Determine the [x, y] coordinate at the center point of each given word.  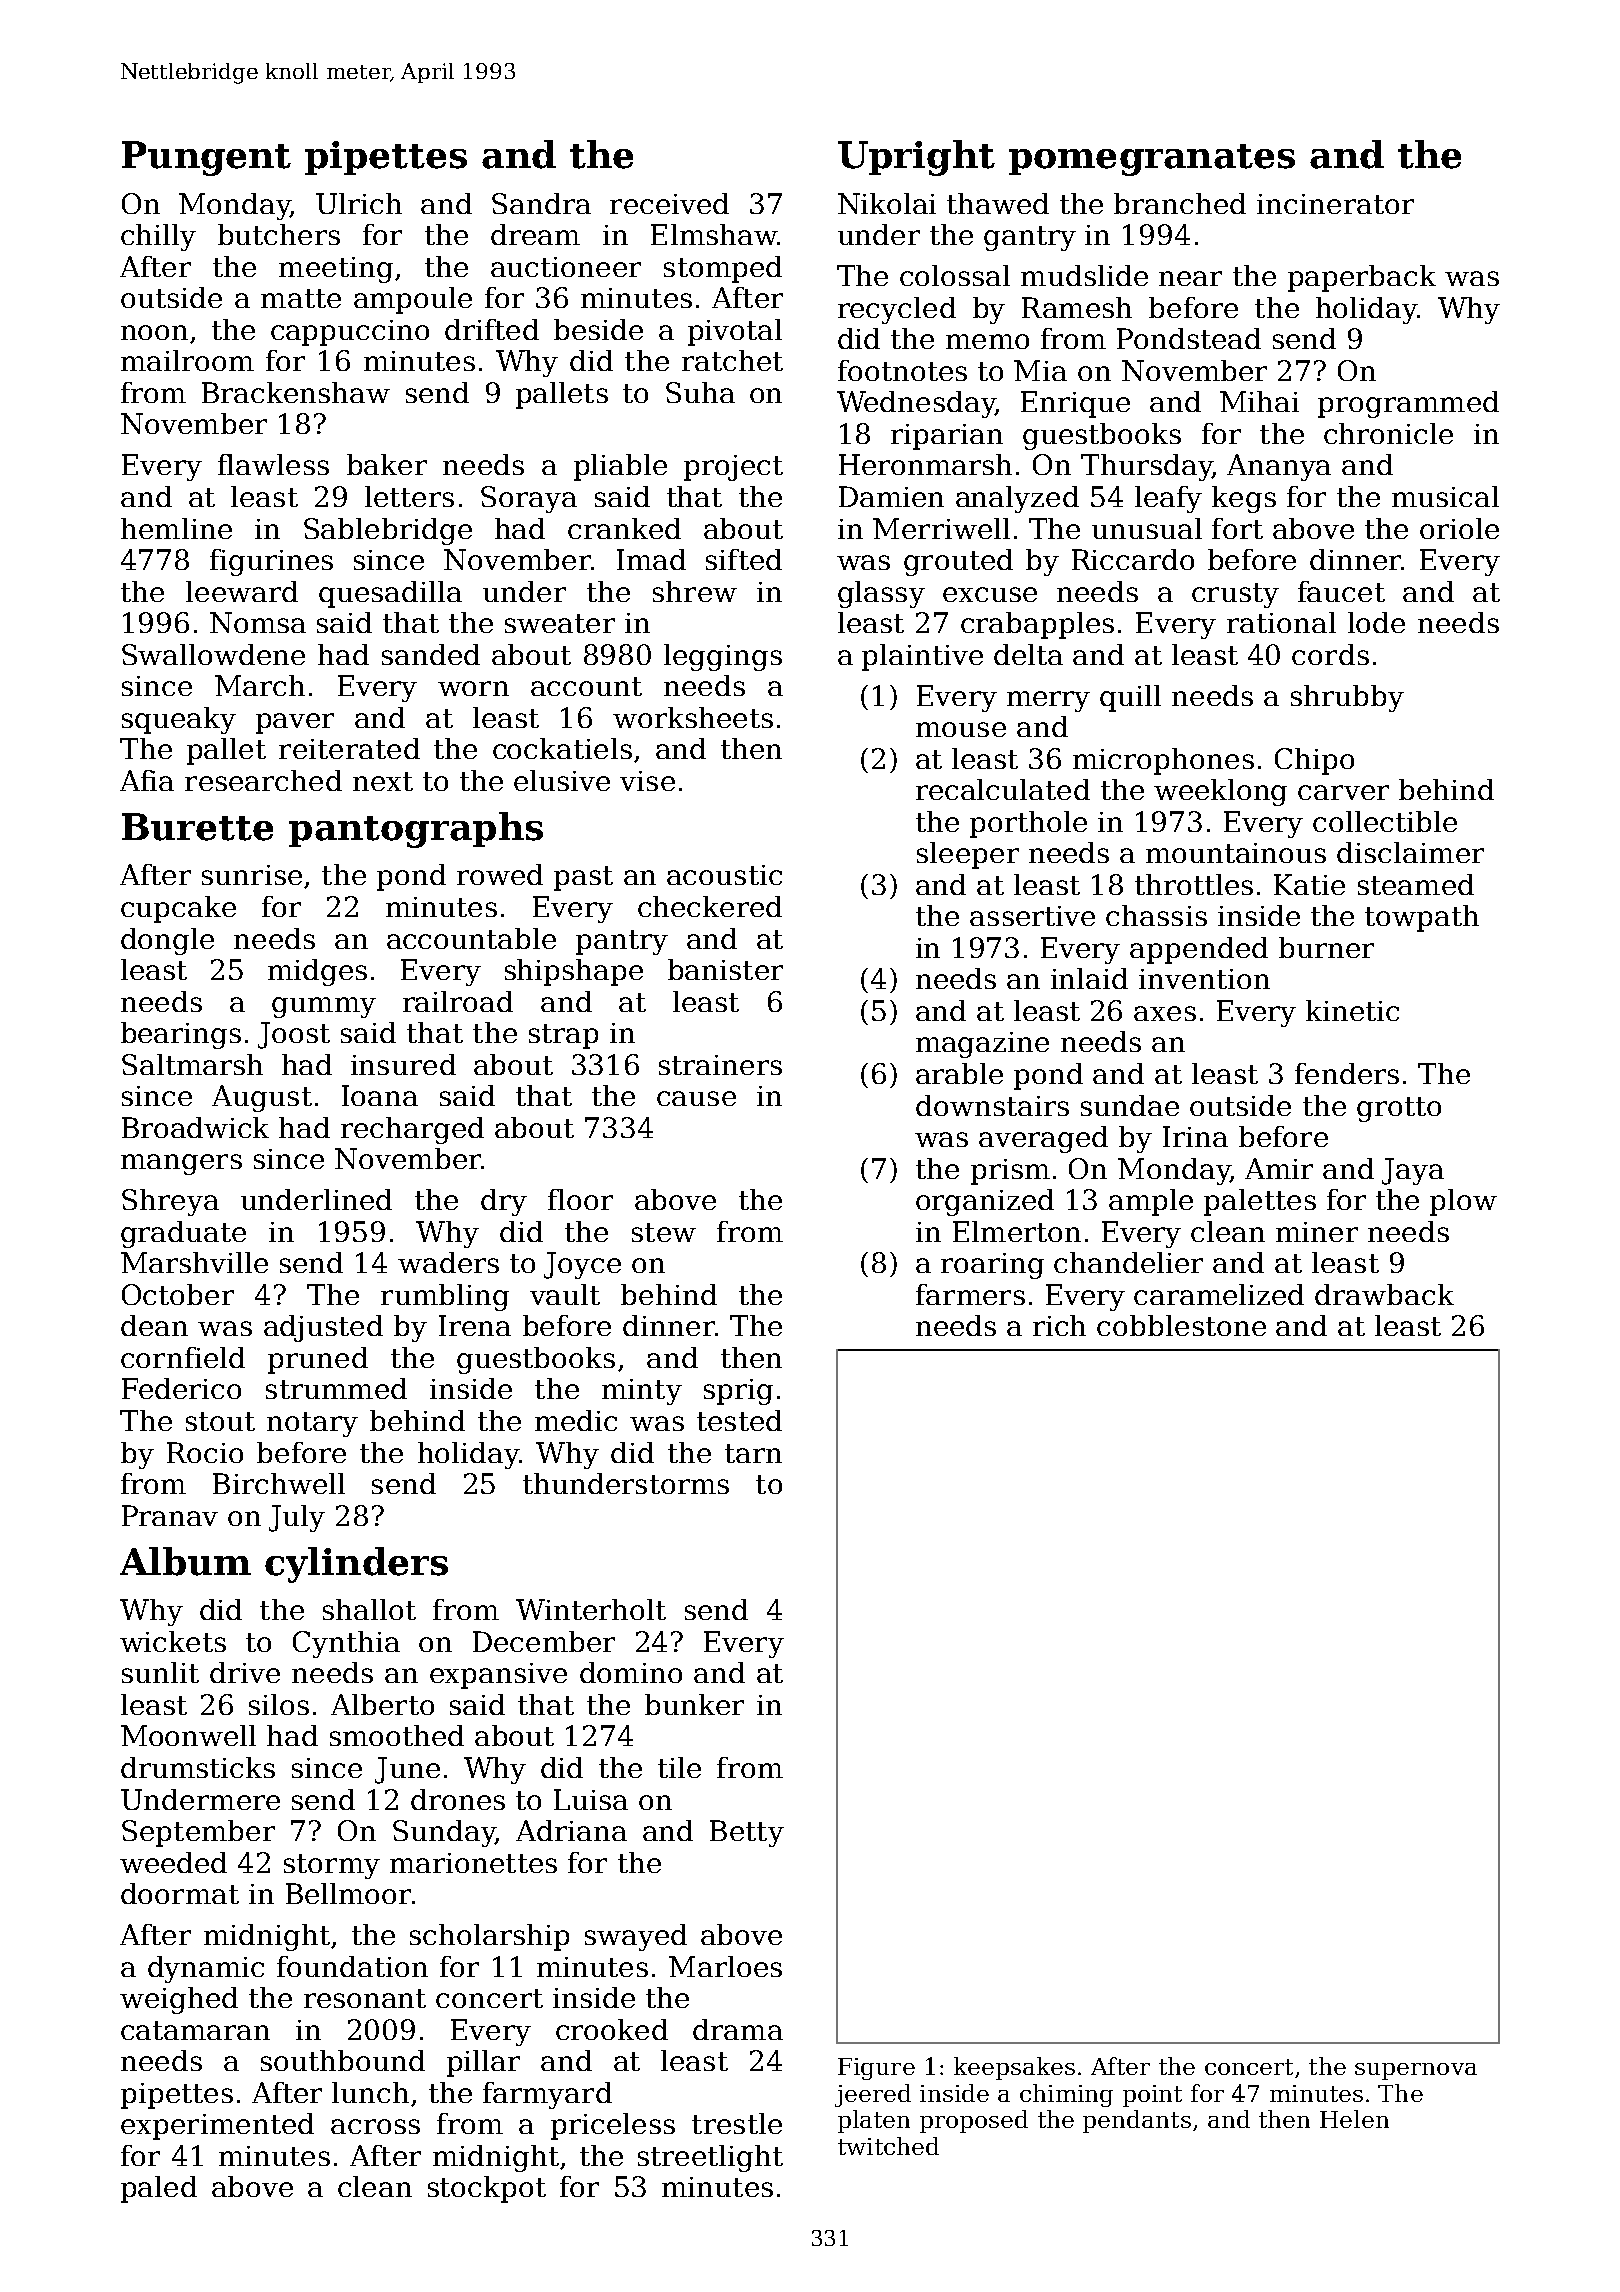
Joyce [582, 1265]
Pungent [206, 158]
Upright [916, 158]
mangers [181, 1164]
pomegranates [1152, 160]
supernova [1416, 2071]
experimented [217, 2126]
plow [1463, 1202]
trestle [737, 2123]
